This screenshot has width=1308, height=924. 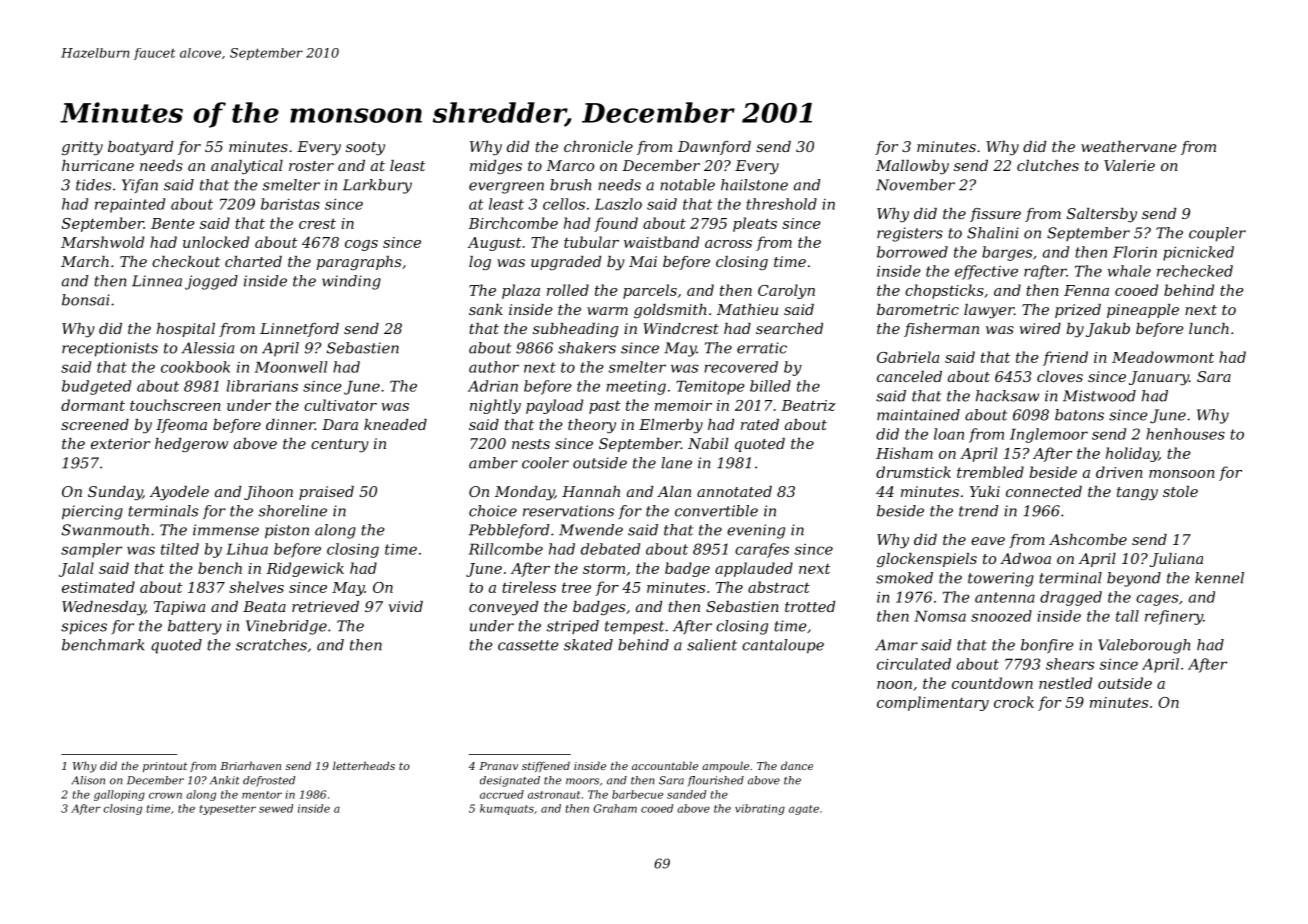 What do you see at coordinates (120, 443) in the screenshot?
I see `exterior` at bounding box center [120, 443].
